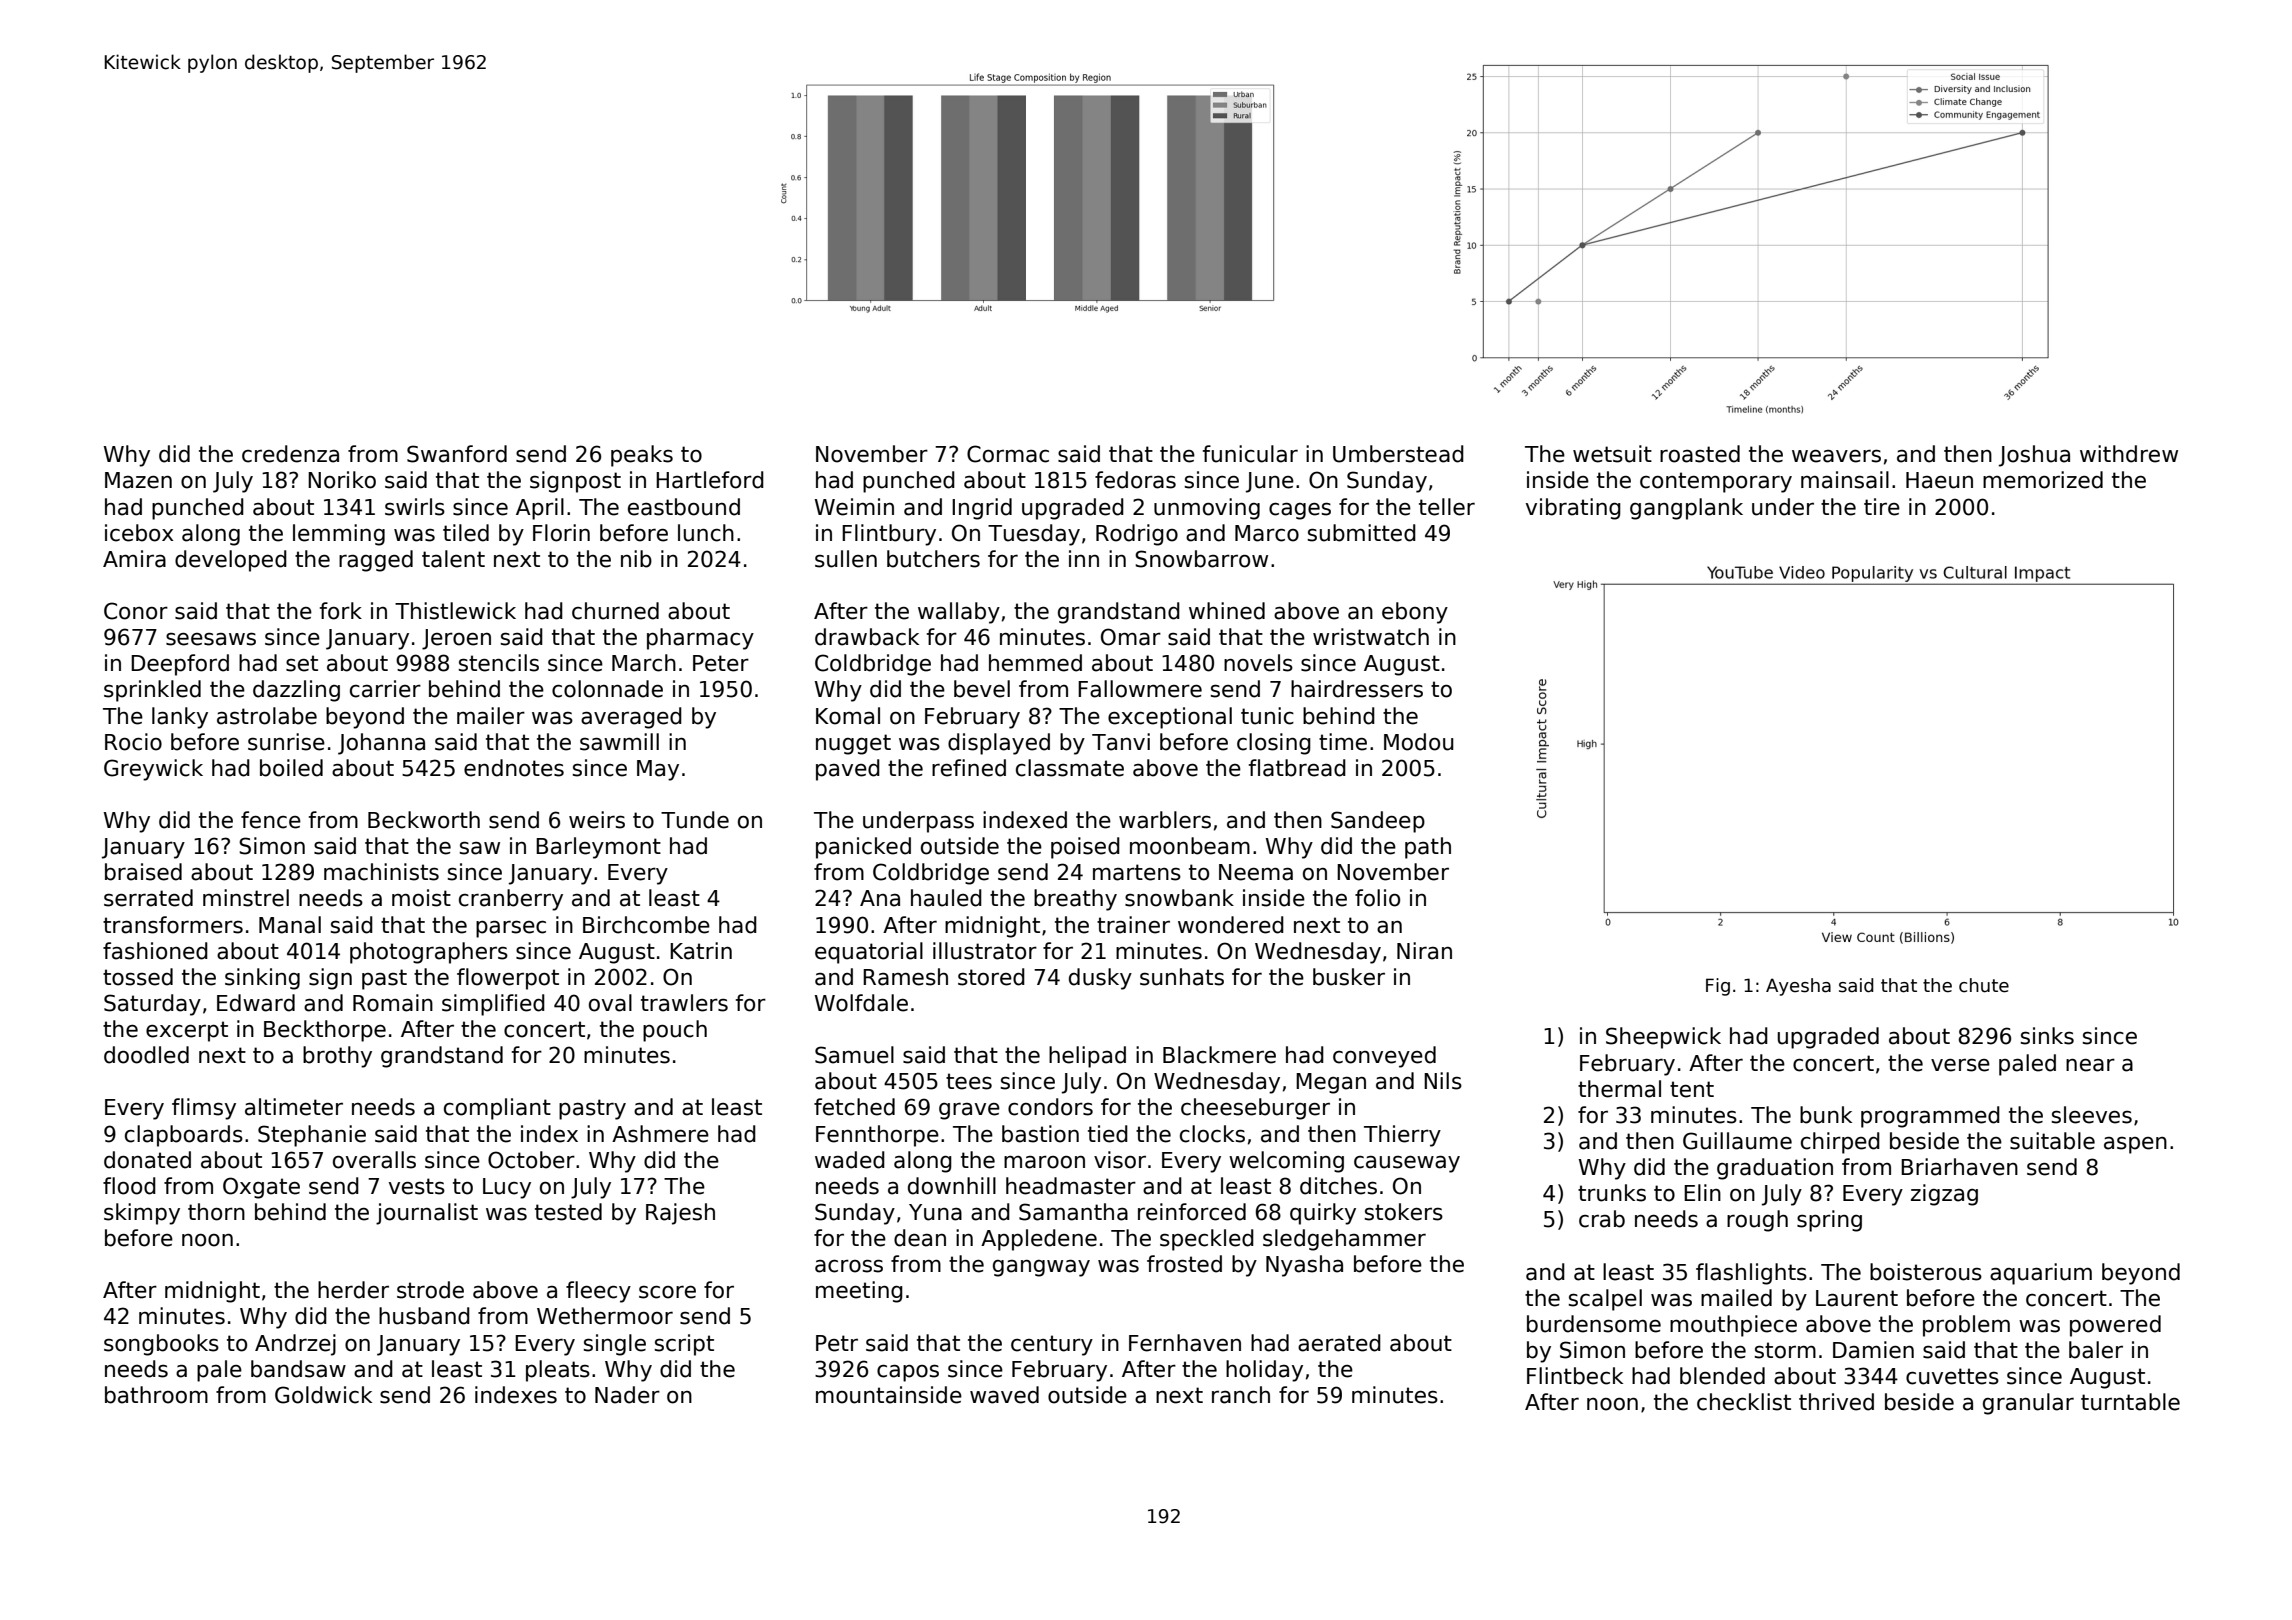 Image resolution: width=2292 pixels, height=1620 pixels. Describe the element at coordinates (2034, 456) in the screenshot. I see `Joshua` at that location.
